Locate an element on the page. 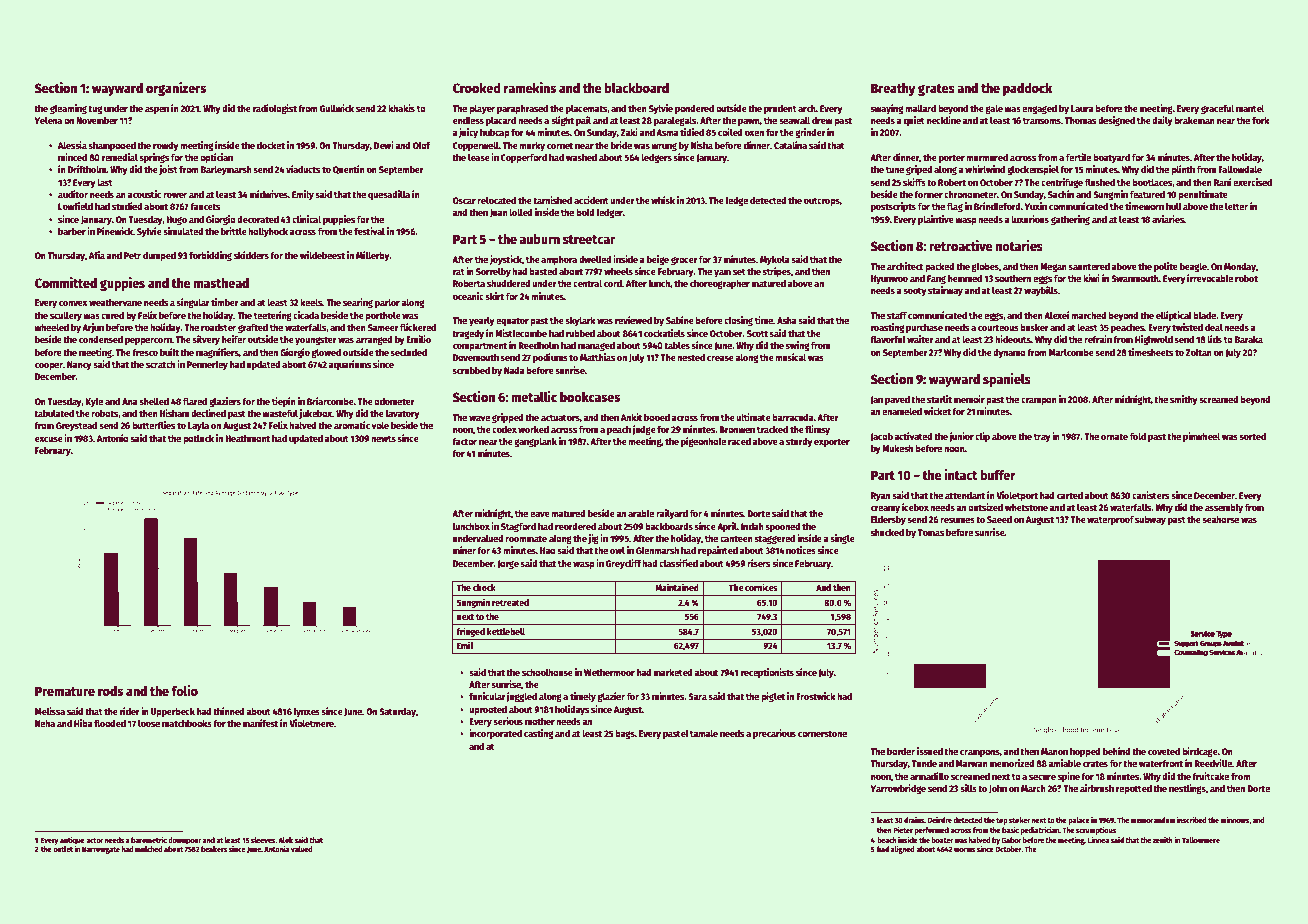 Image resolution: width=1308 pixels, height=924 pixels. dynamo is located at coordinates (1009, 353).
